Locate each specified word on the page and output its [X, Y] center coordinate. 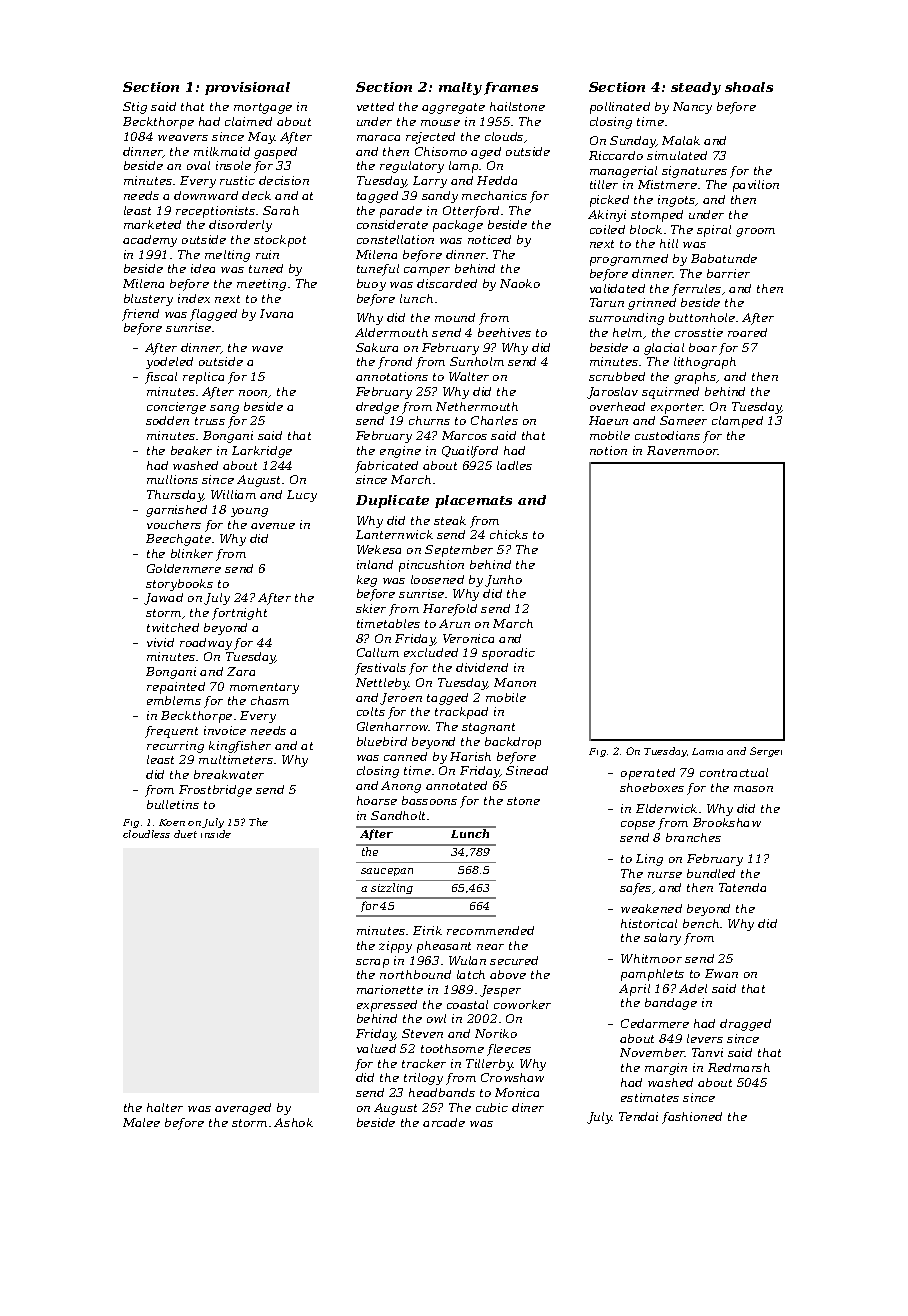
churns [429, 420]
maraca [378, 138]
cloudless [146, 834]
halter [165, 1107]
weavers [183, 138]
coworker [522, 1004]
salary [662, 939]
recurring [175, 747]
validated [617, 288]
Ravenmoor [682, 450]
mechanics [494, 195]
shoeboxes [652, 787]
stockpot [280, 241]
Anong [401, 787]
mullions [172, 479]
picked [609, 201]
